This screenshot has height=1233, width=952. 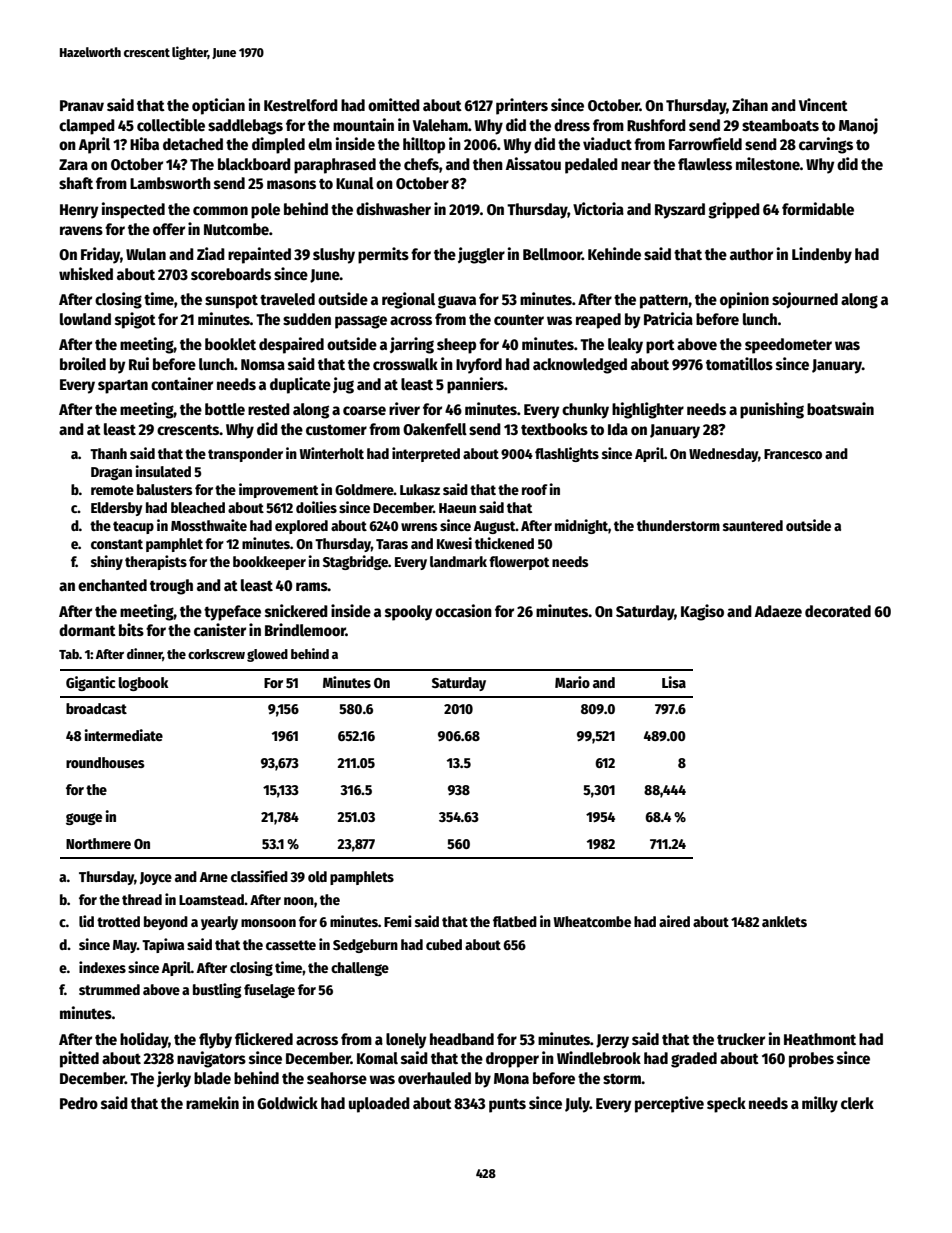 What do you see at coordinates (87, 127) in the screenshot?
I see `clamped` at bounding box center [87, 127].
